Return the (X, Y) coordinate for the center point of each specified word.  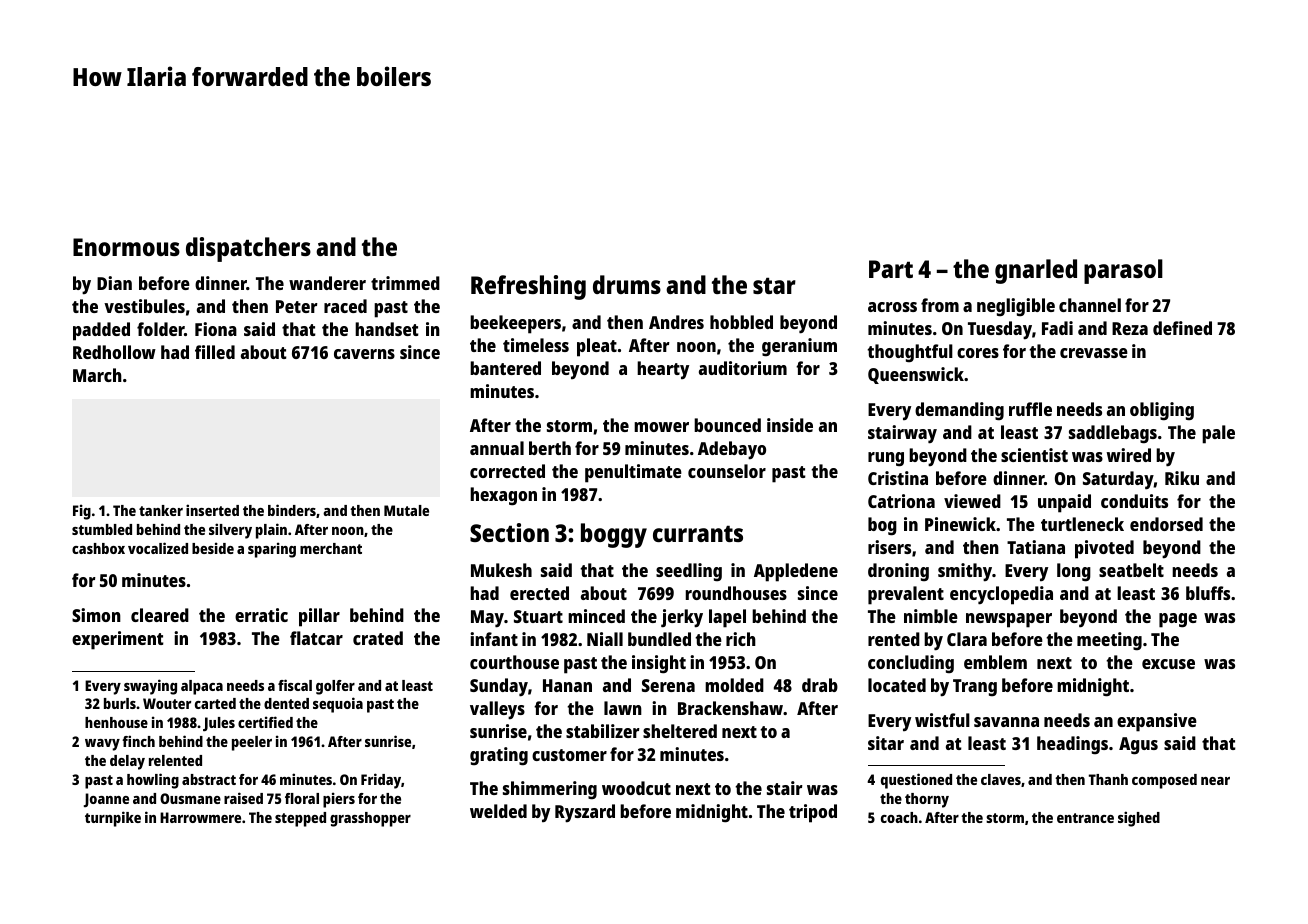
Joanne (106, 800)
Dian (114, 283)
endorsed (1166, 524)
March (97, 375)
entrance (1085, 818)
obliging (1162, 411)
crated (378, 638)
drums (627, 284)
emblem (995, 662)
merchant (331, 548)
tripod (813, 813)
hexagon (503, 496)
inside (790, 425)
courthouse (514, 662)
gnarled (1036, 271)
